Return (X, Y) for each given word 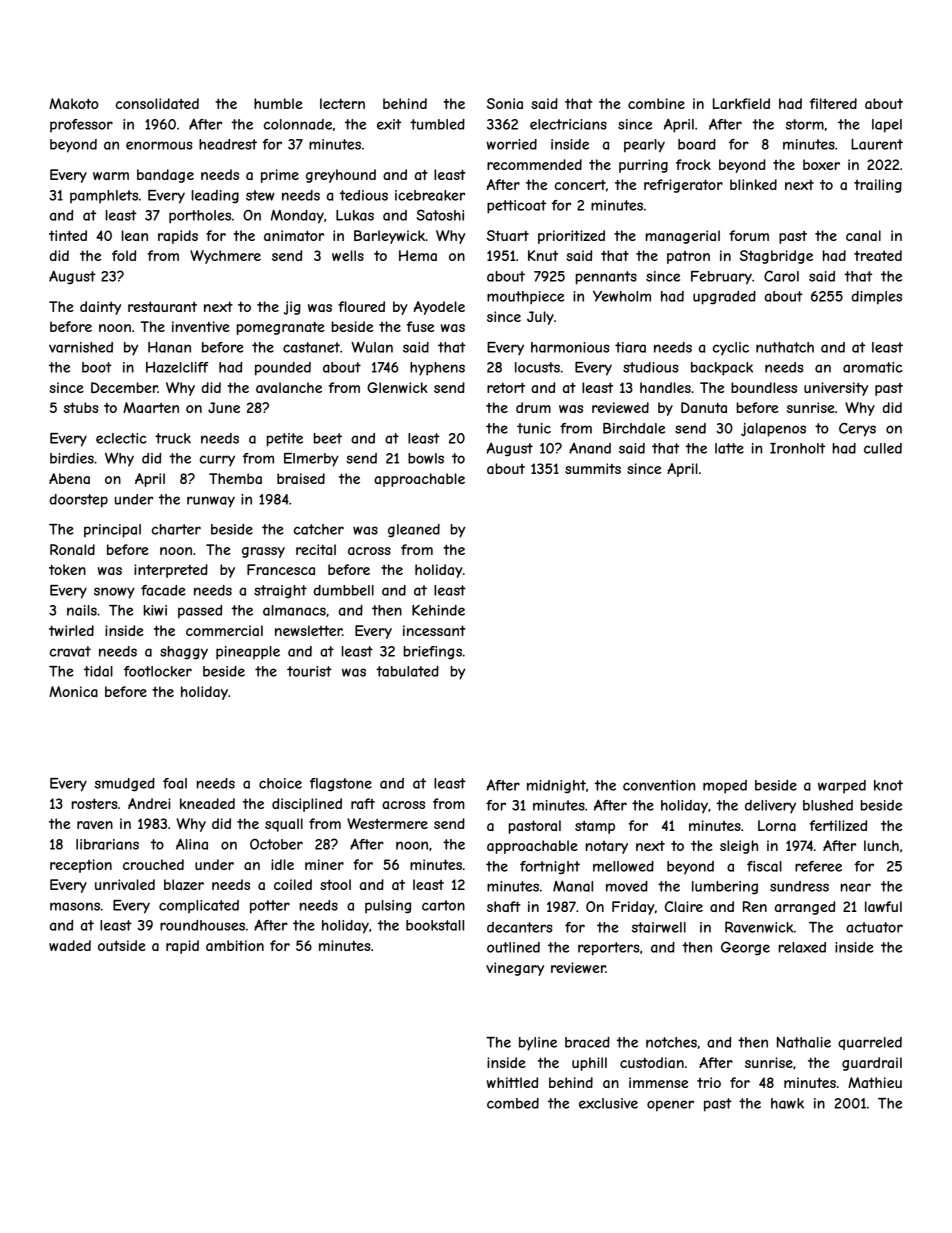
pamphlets (104, 196)
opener (670, 1106)
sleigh (739, 847)
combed (513, 1103)
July (540, 318)
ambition (235, 945)
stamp (595, 827)
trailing (878, 186)
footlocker (158, 671)
